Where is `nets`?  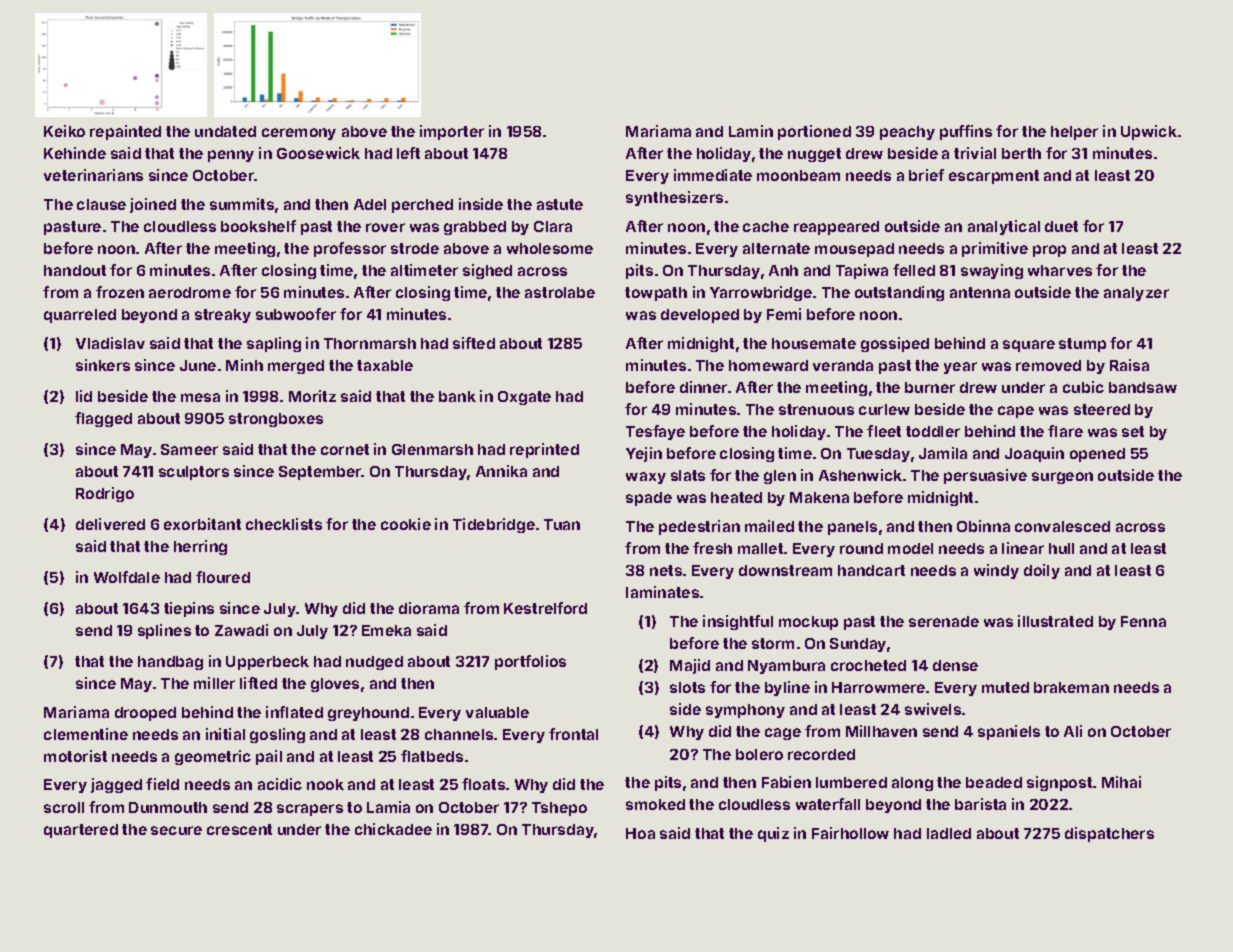
nets is located at coordinates (666, 570).
